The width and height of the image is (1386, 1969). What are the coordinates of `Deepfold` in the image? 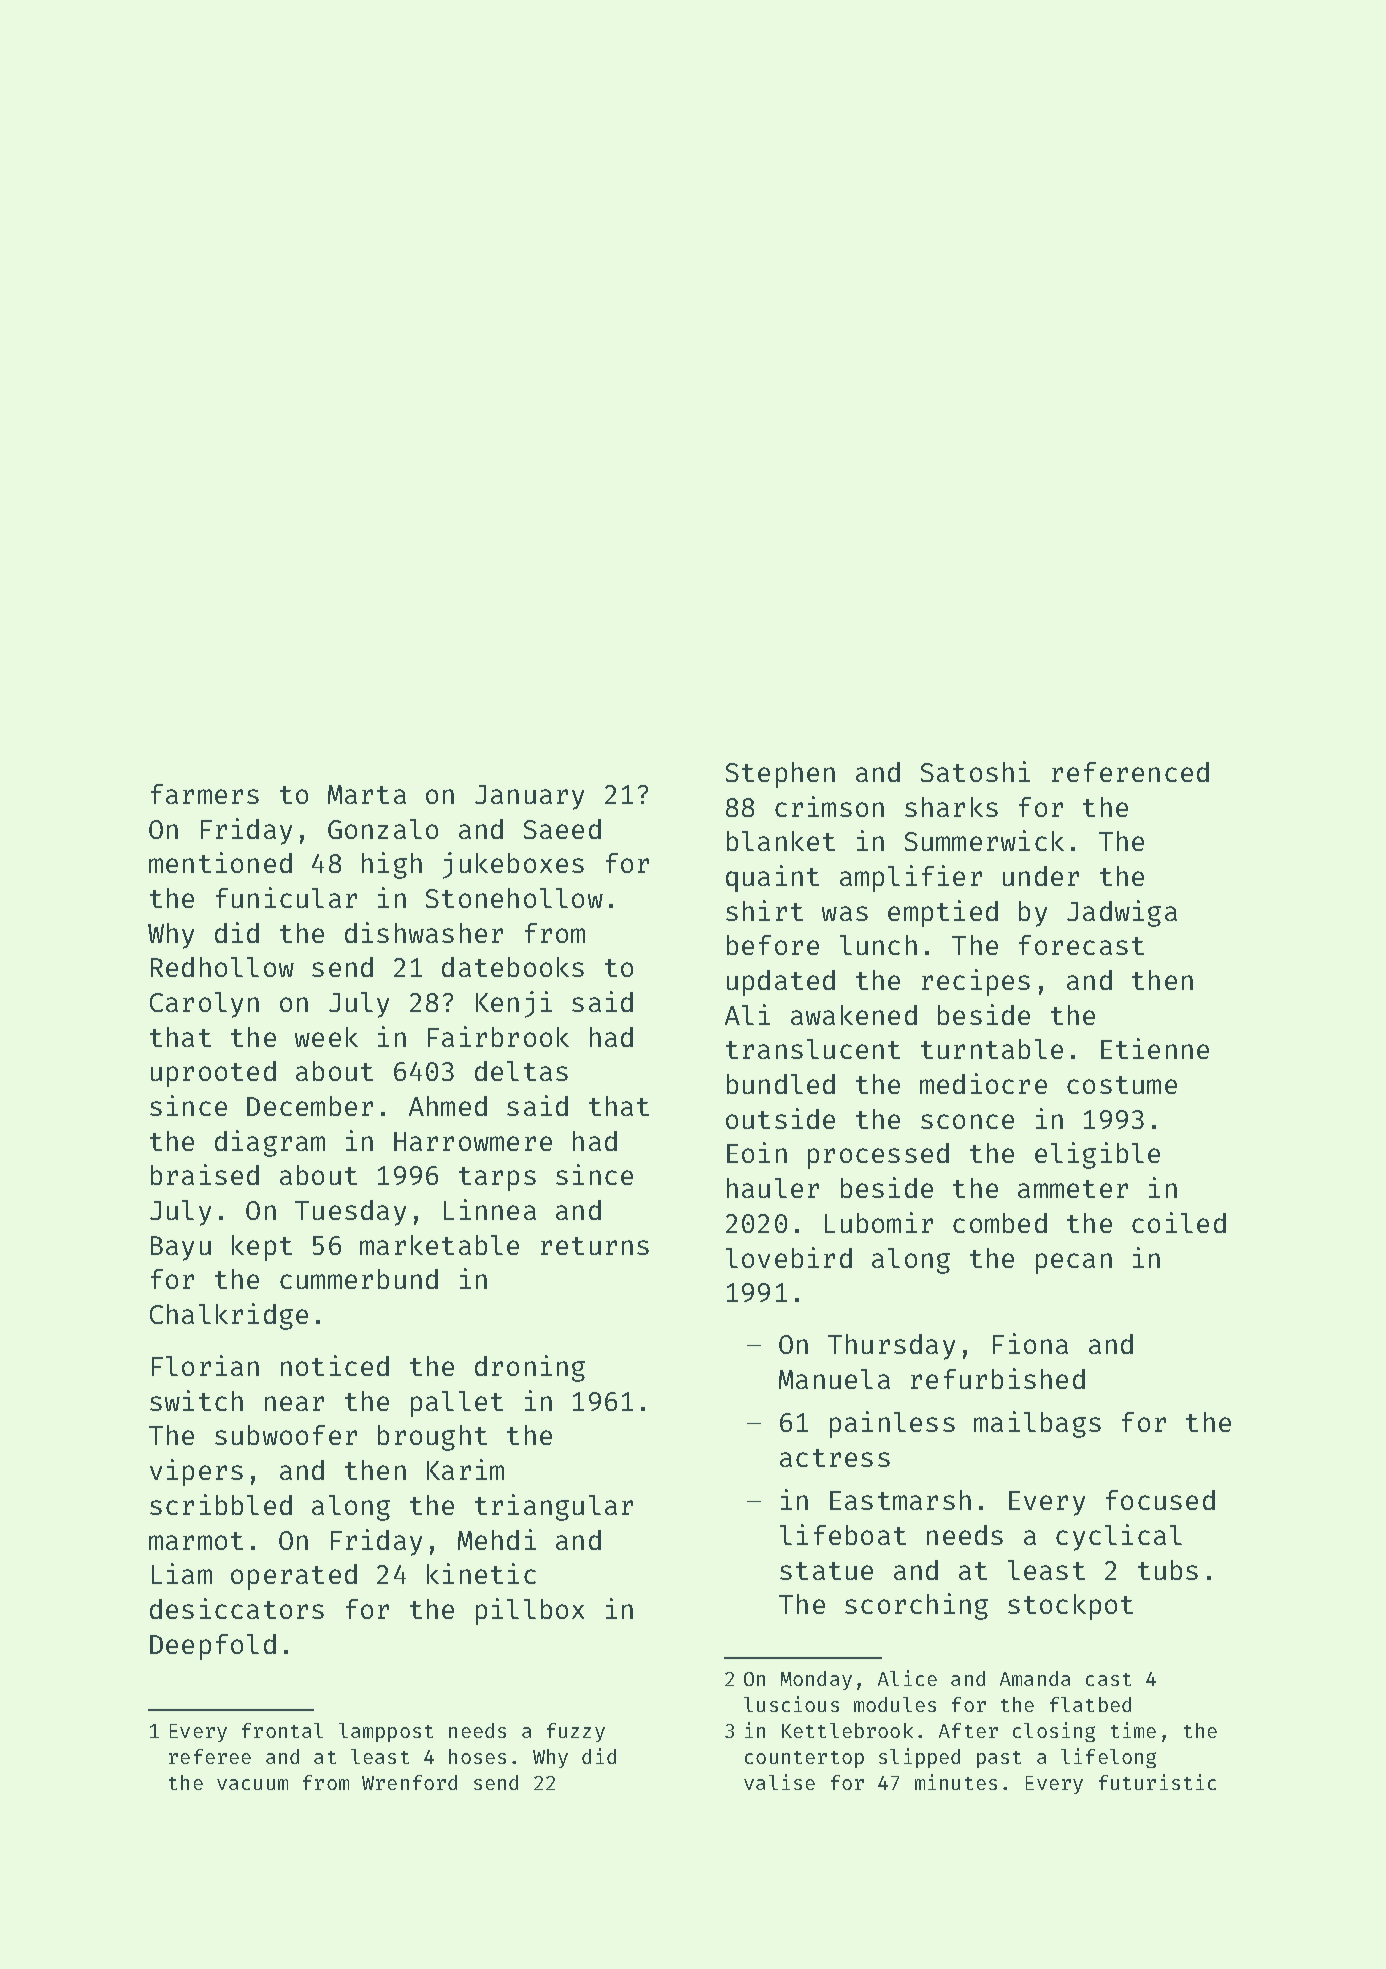 It's located at (213, 1647).
